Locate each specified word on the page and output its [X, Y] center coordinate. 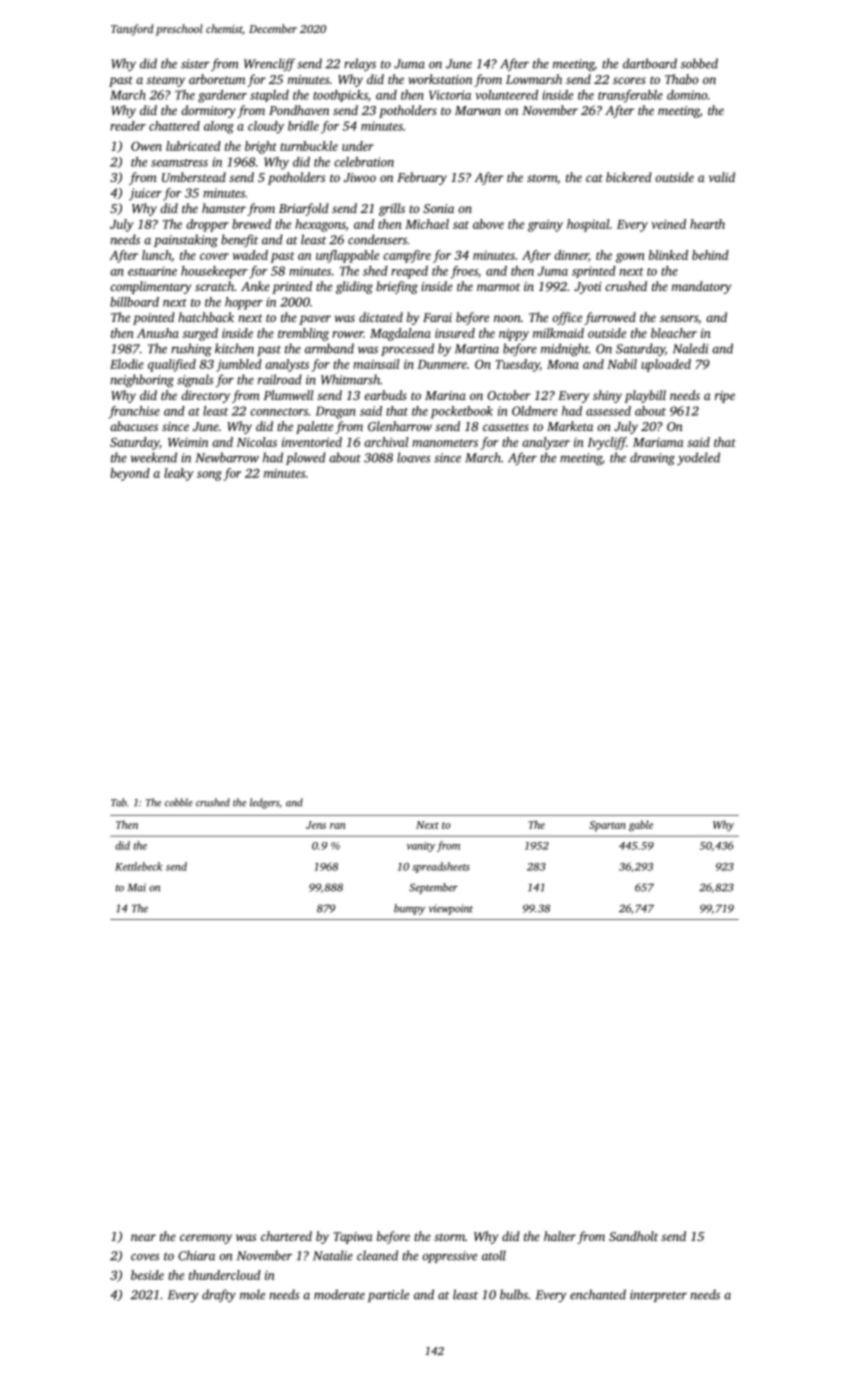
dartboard [650, 63]
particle [388, 1295]
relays [360, 64]
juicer [145, 194]
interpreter [658, 1296]
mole [252, 1294]
